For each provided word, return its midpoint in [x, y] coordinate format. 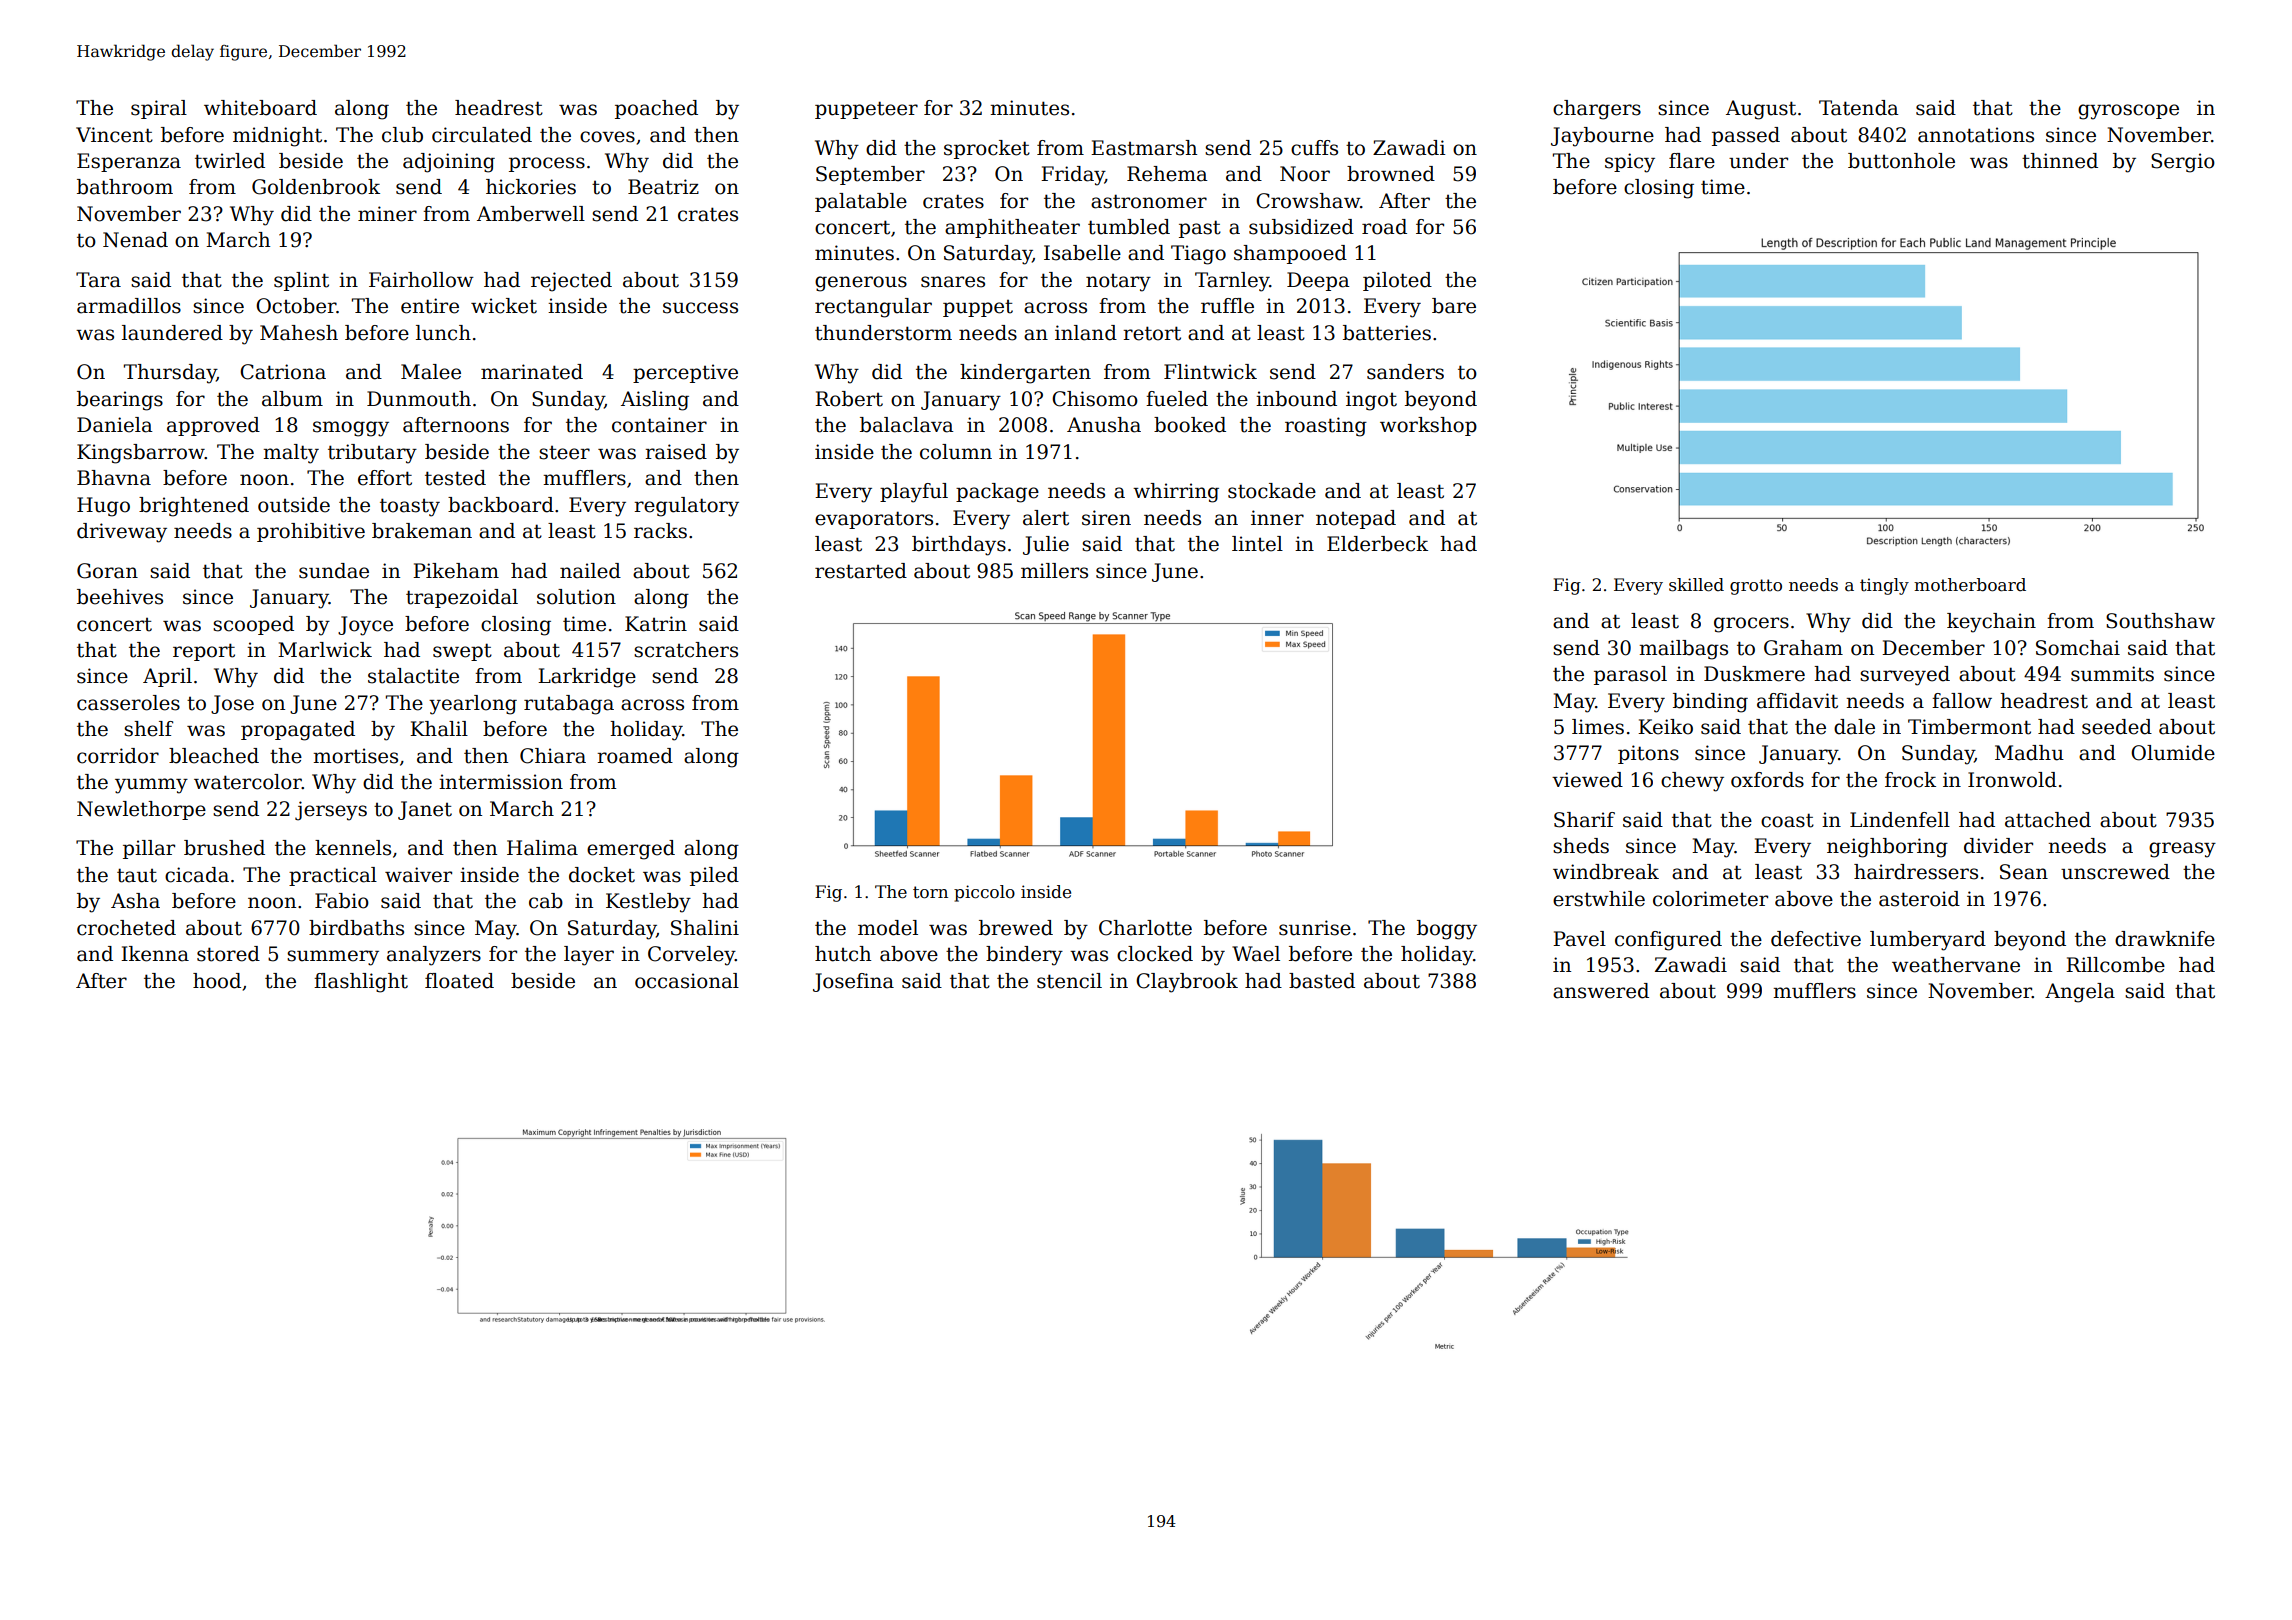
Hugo [103, 507]
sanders [1405, 372]
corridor [118, 756]
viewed [1587, 780]
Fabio [342, 901]
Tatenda [1859, 108]
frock [1910, 780]
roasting [1326, 427]
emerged [631, 850]
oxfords [1767, 780]
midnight [277, 137]
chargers [1597, 110]
